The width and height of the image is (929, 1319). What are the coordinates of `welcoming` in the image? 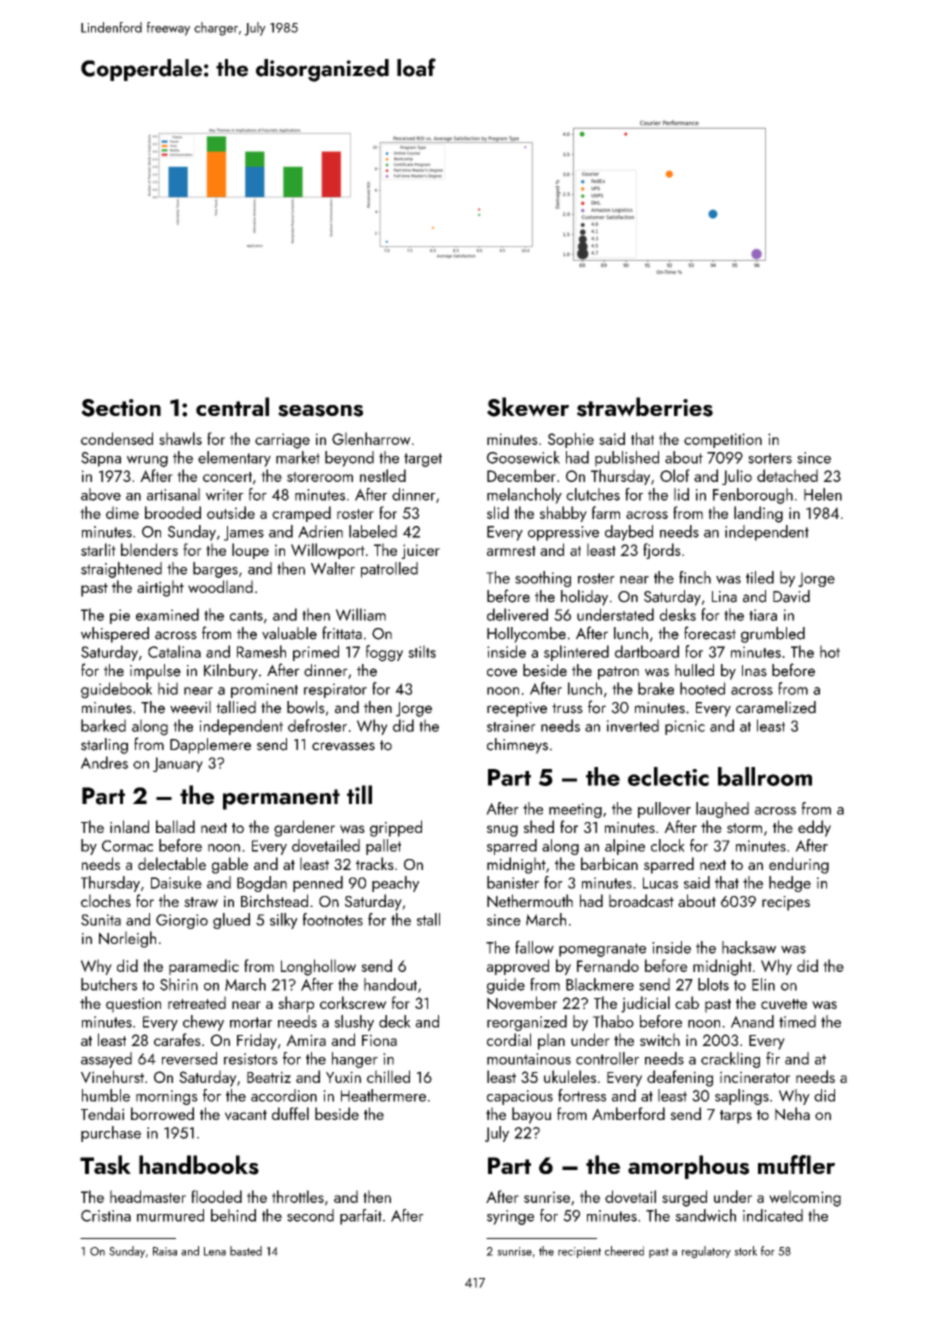 It's located at (805, 1198).
